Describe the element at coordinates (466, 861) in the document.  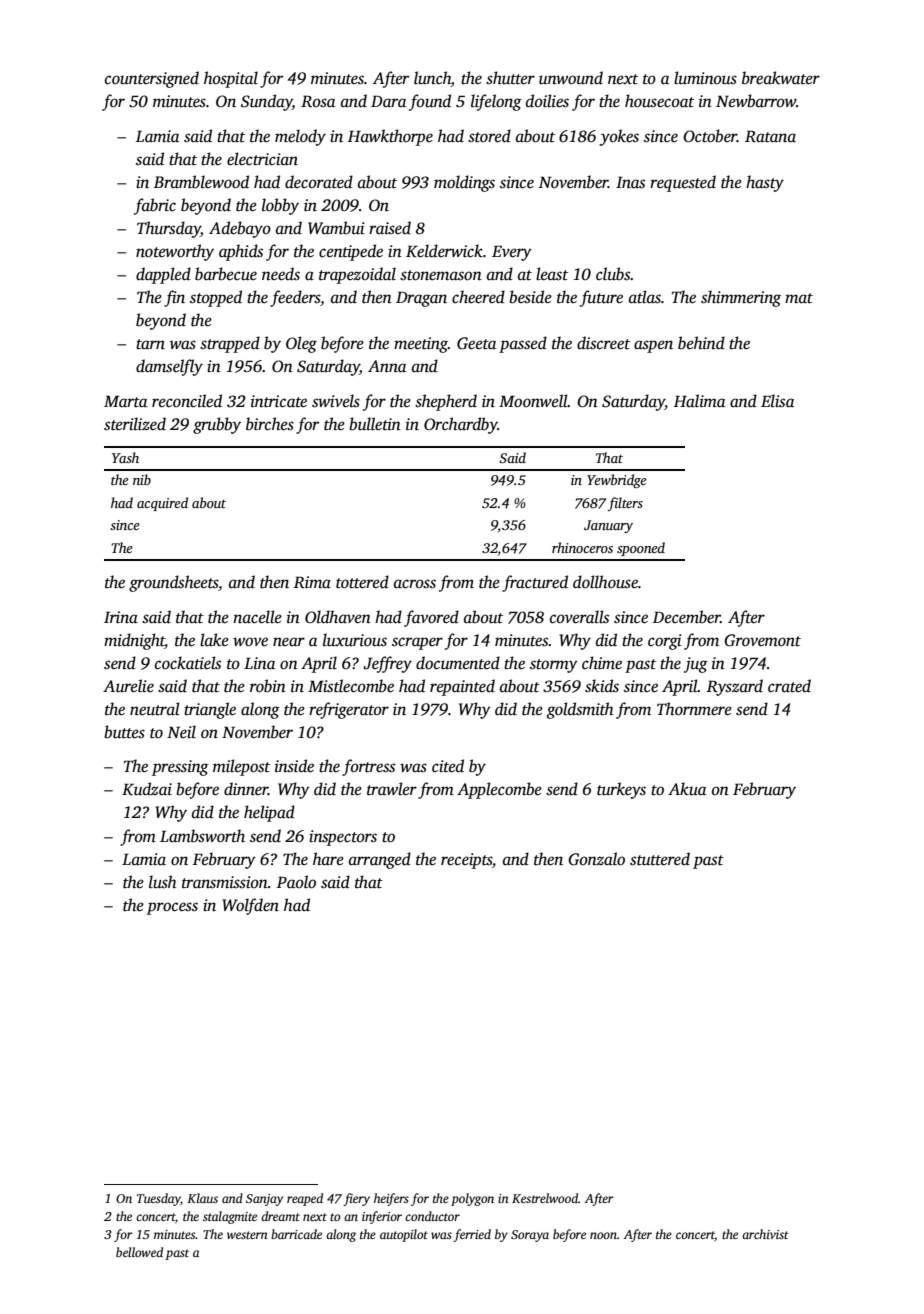
I see `receipts` at that location.
